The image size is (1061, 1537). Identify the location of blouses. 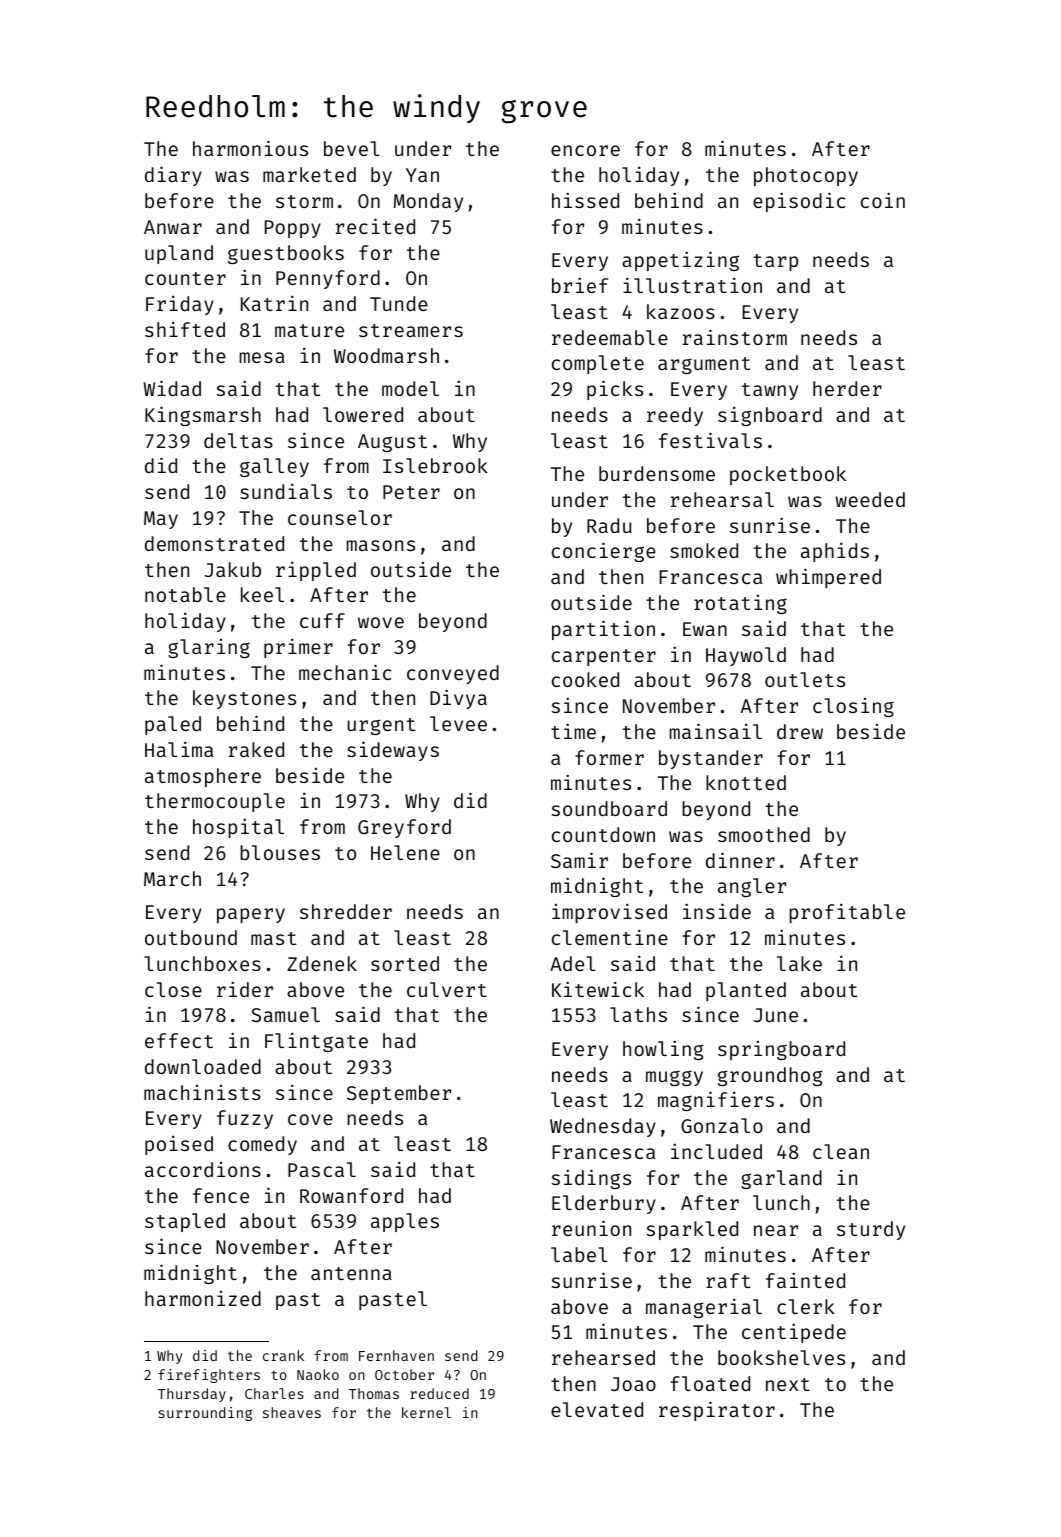
(280, 852).
